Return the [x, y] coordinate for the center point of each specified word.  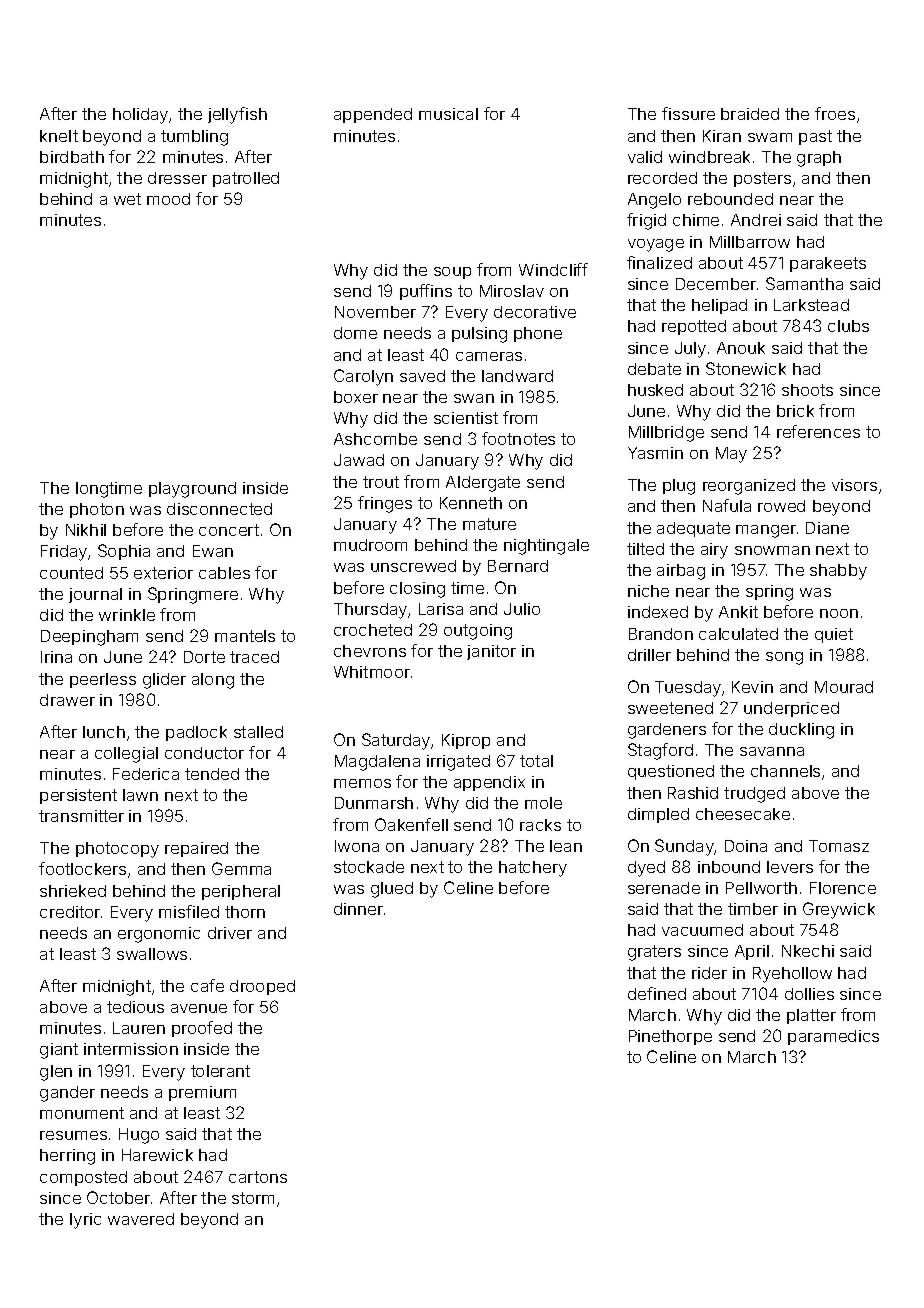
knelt [59, 136]
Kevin [752, 687]
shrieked [73, 891]
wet [127, 199]
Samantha [804, 283]
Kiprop [466, 741]
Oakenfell [411, 824]
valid [645, 157]
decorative [535, 312]
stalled [258, 732]
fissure [688, 113]
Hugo [139, 1136]
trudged [754, 795]
